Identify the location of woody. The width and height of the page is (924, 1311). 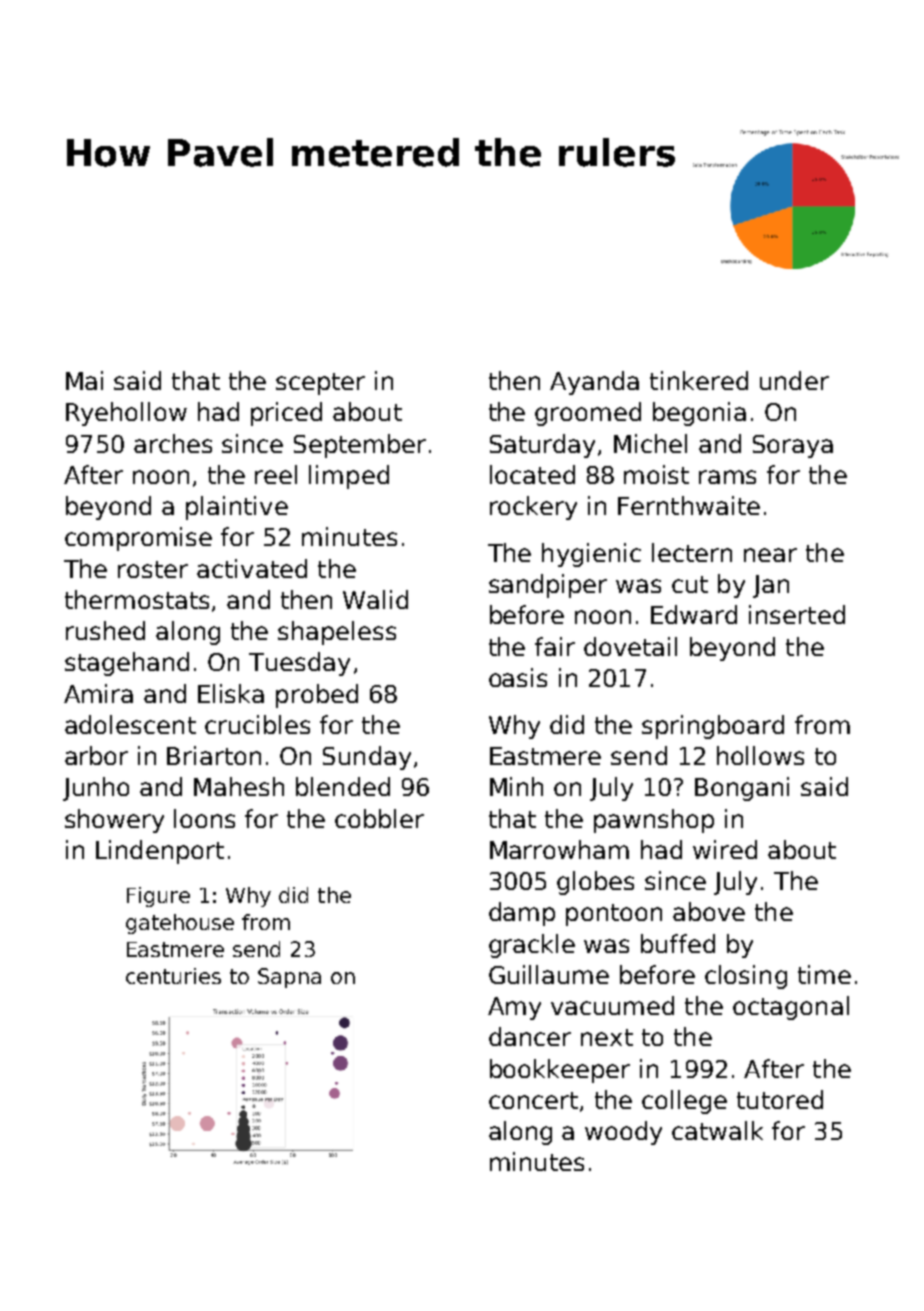
(623, 1133).
